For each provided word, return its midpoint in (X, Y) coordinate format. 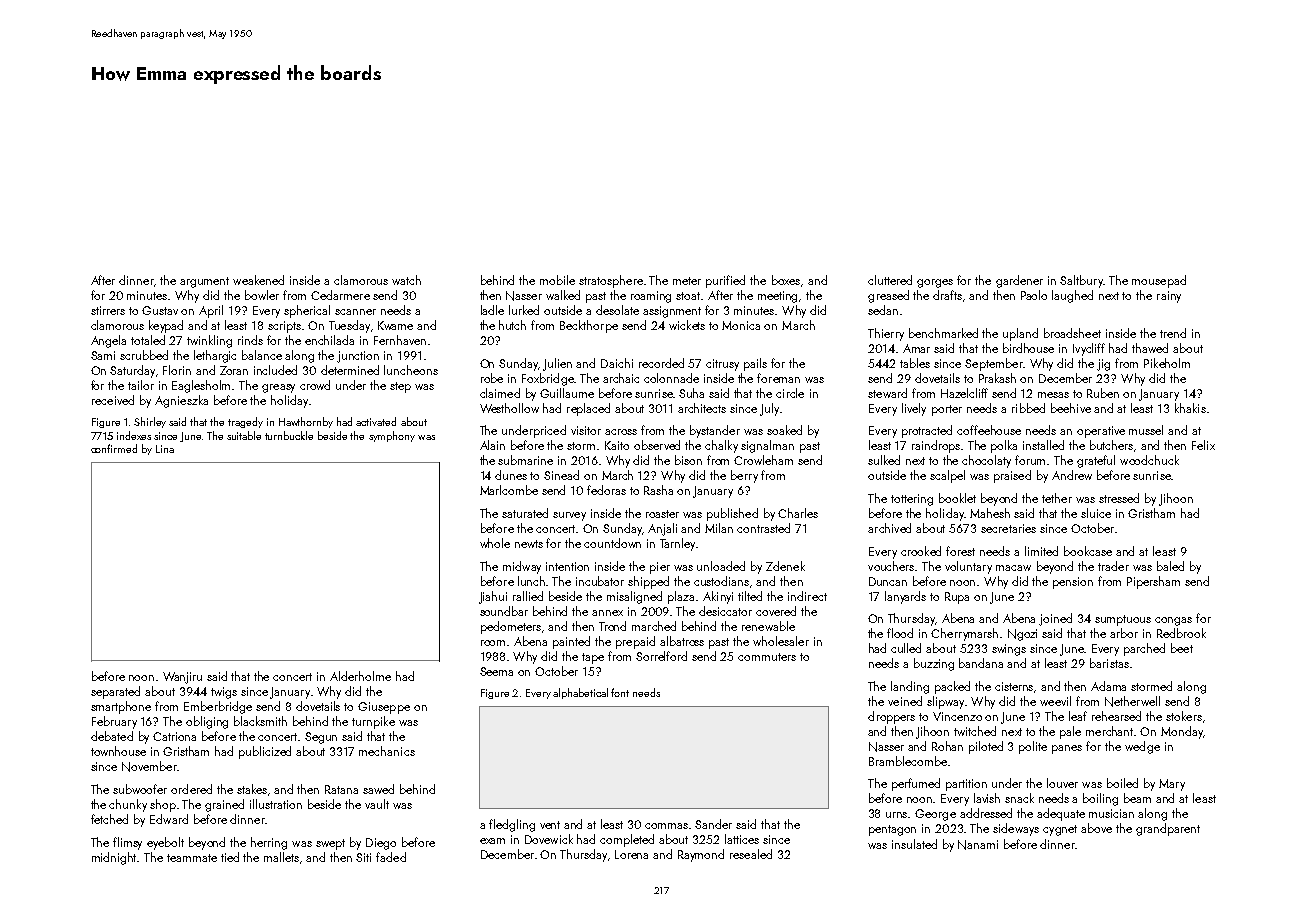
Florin (177, 370)
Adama (1108, 686)
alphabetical (580, 693)
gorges (935, 283)
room (493, 643)
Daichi (617, 363)
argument (204, 282)
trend (1173, 333)
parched (1144, 649)
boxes (786, 280)
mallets (281, 857)
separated (115, 692)
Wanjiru (182, 678)
